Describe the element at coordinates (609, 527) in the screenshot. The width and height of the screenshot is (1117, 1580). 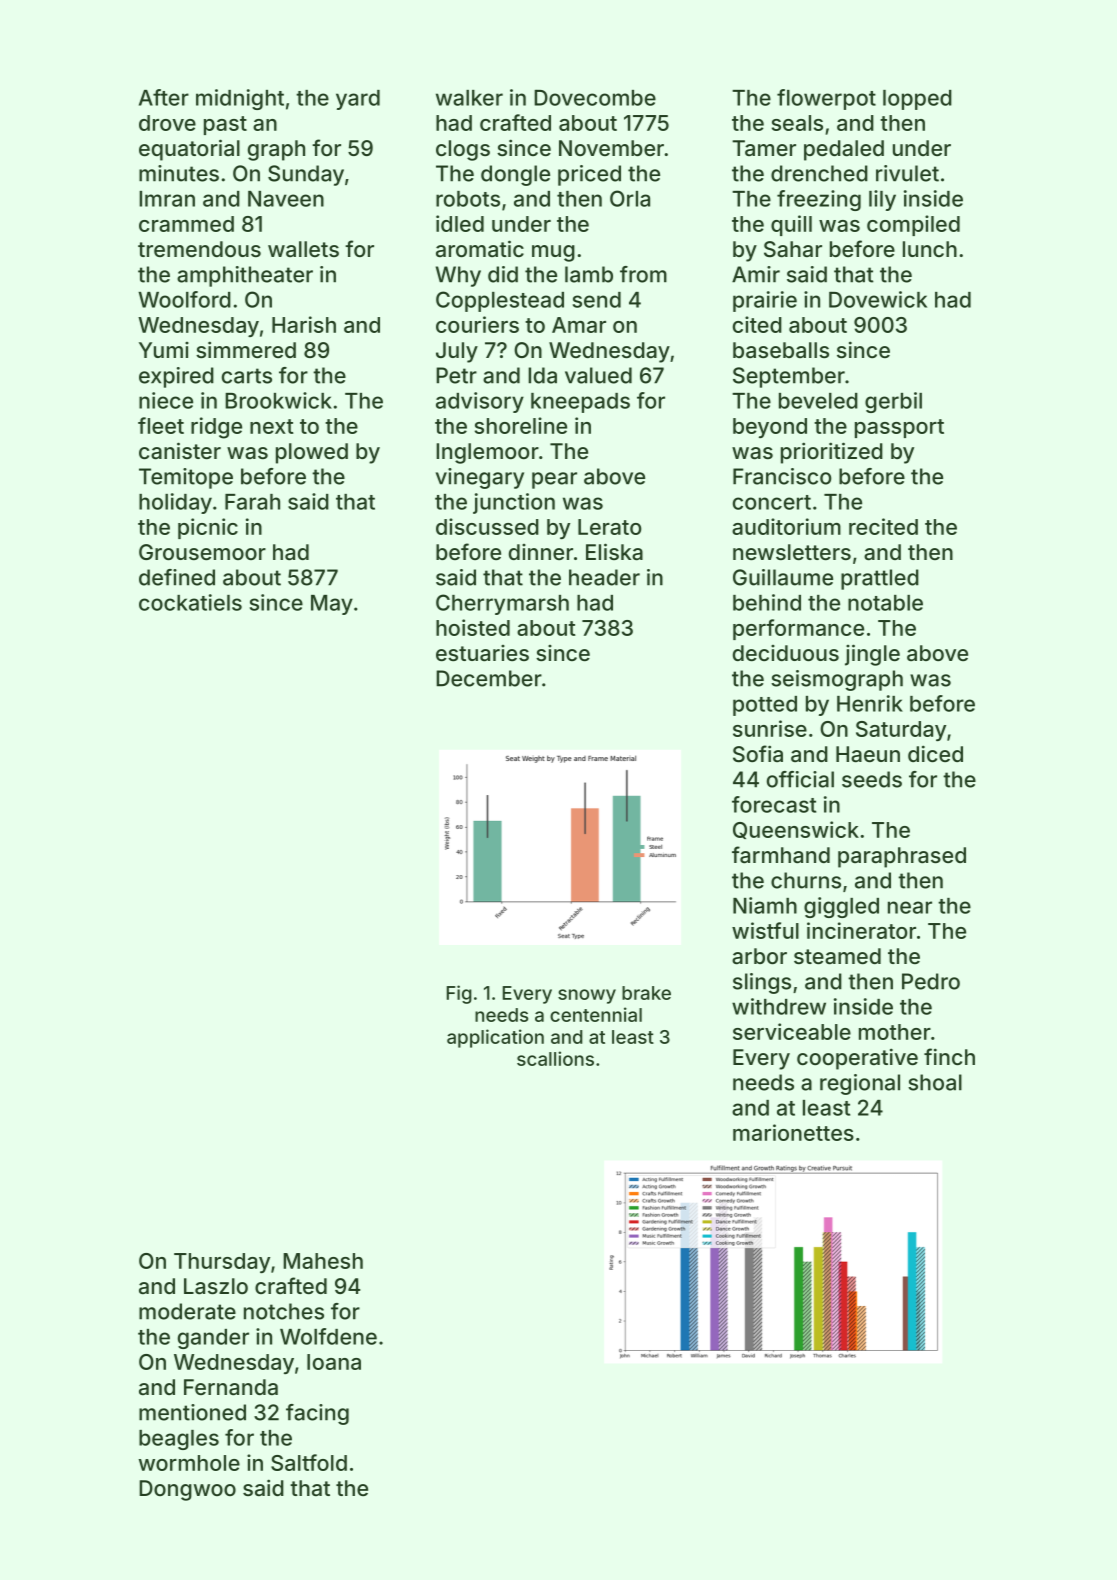
I see `Lerato` at that location.
